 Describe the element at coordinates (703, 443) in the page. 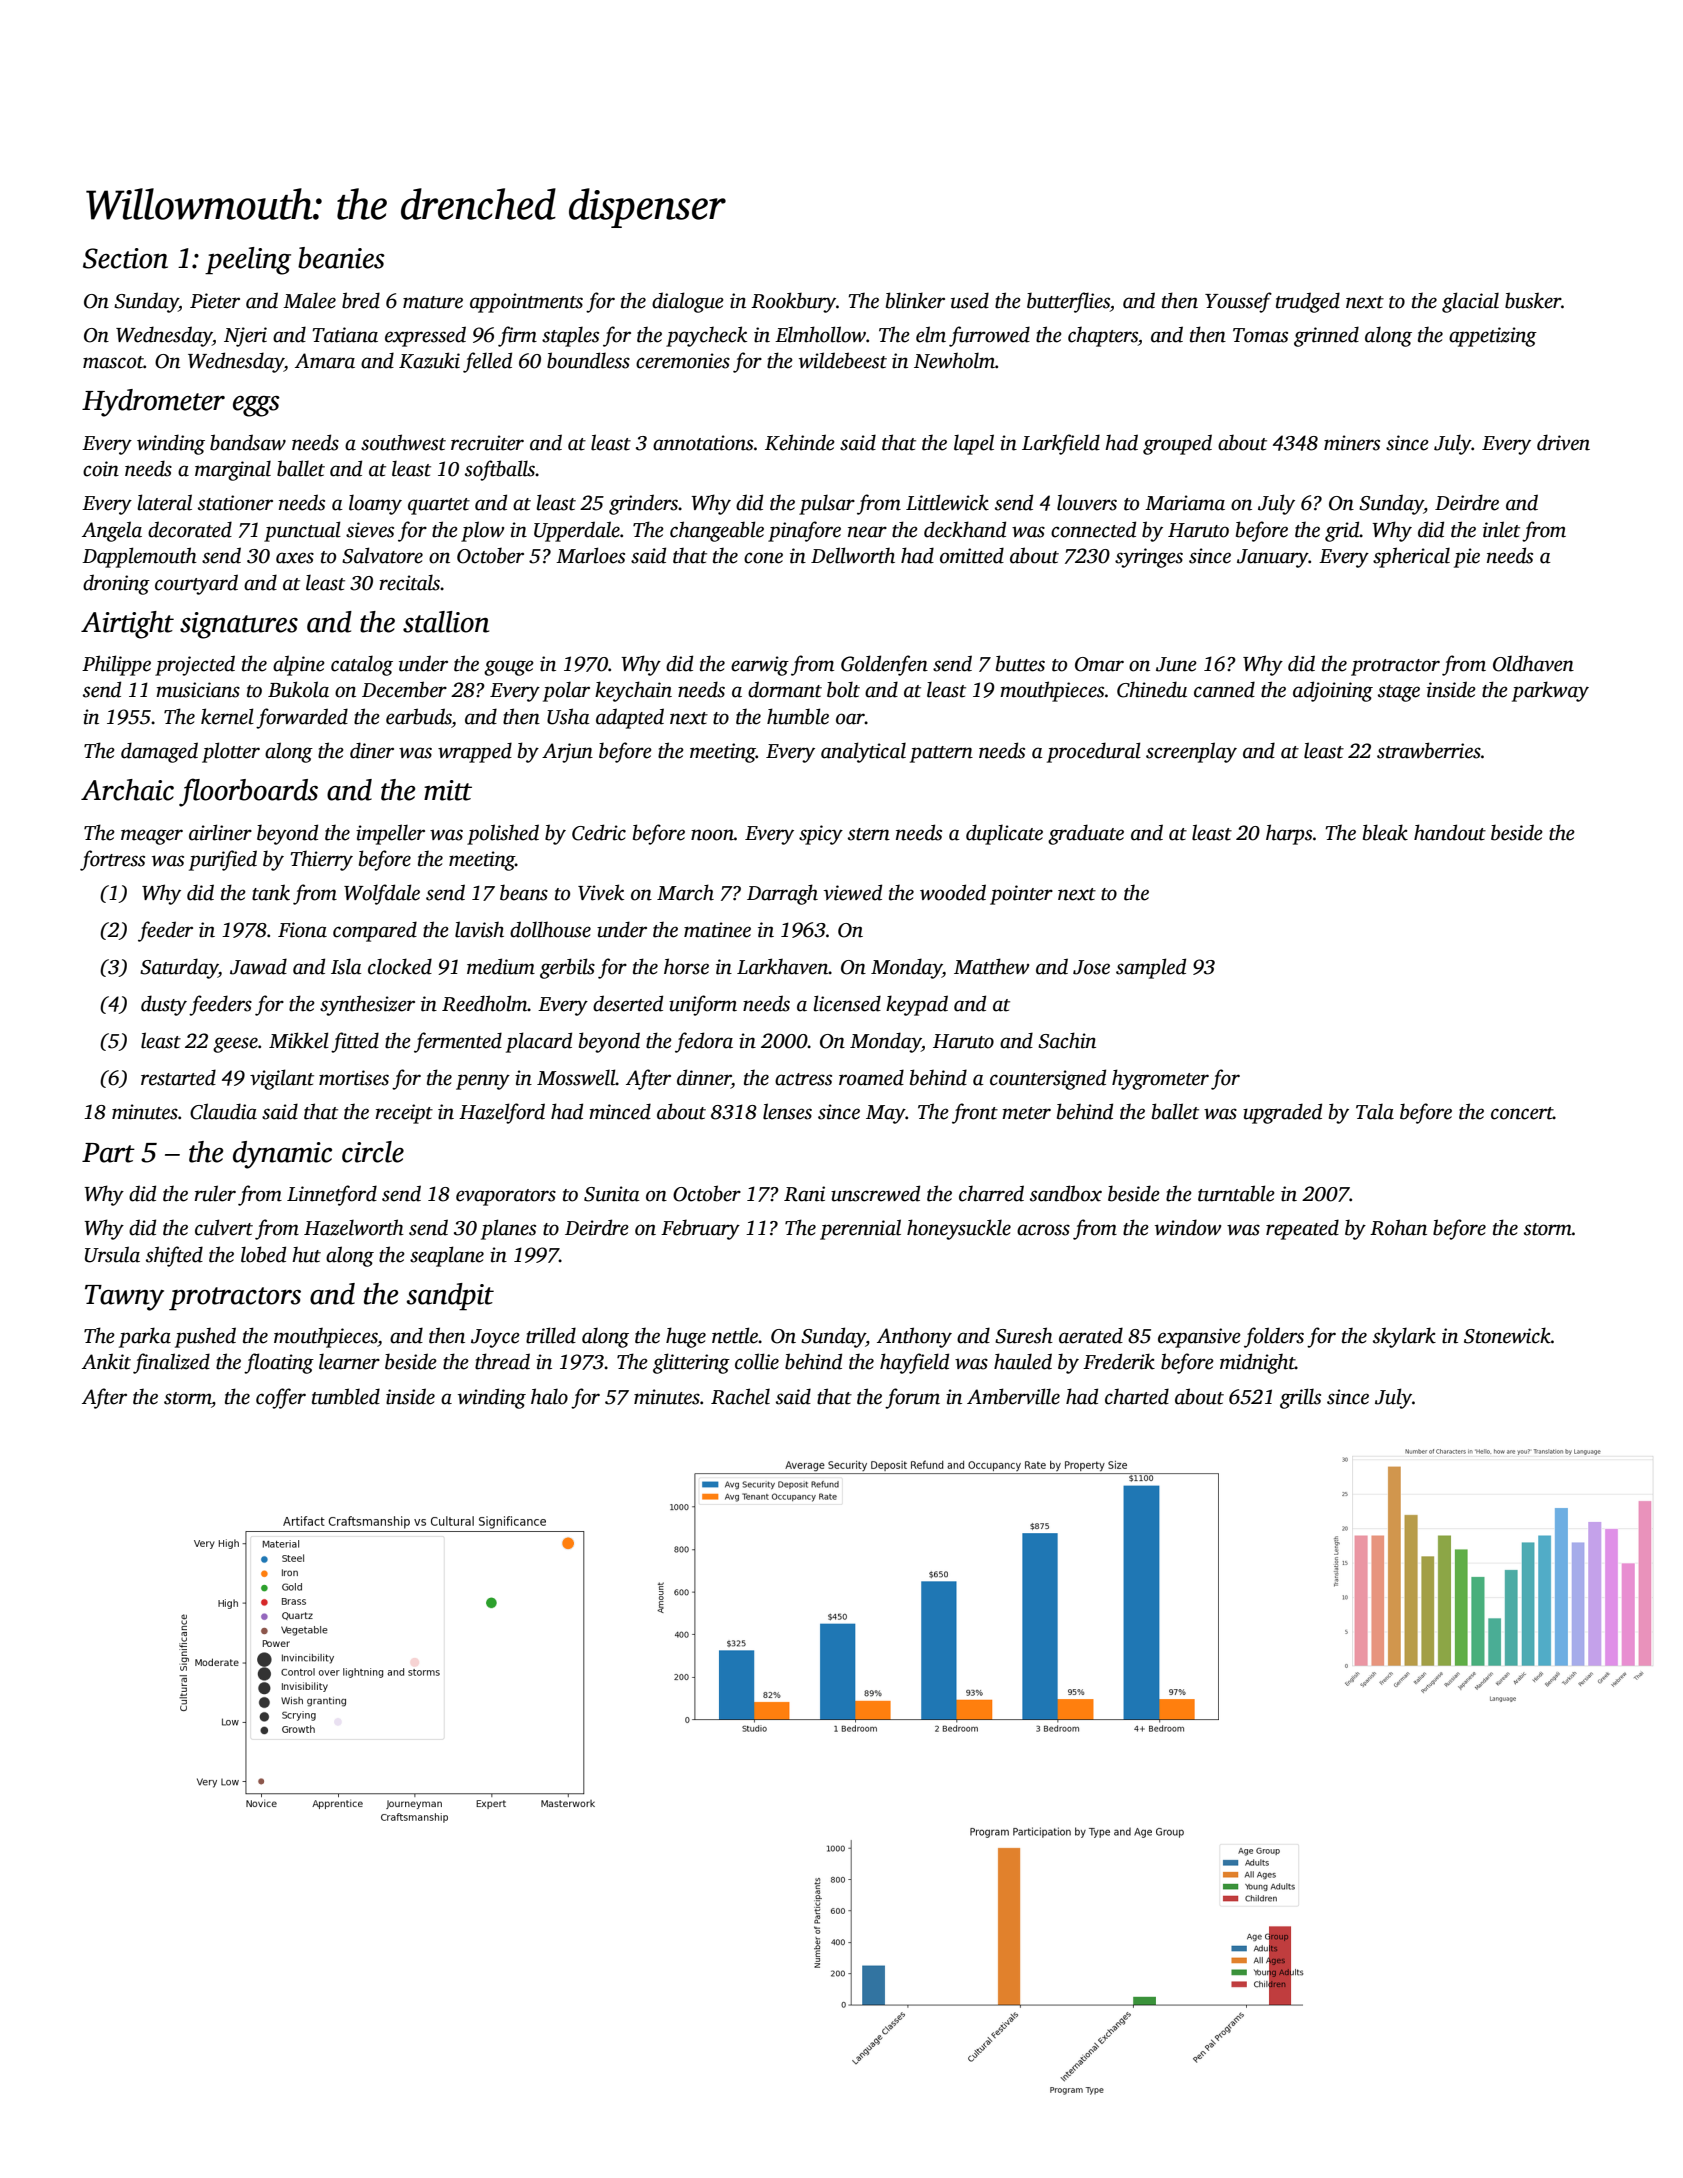

I see `annotations` at that location.
